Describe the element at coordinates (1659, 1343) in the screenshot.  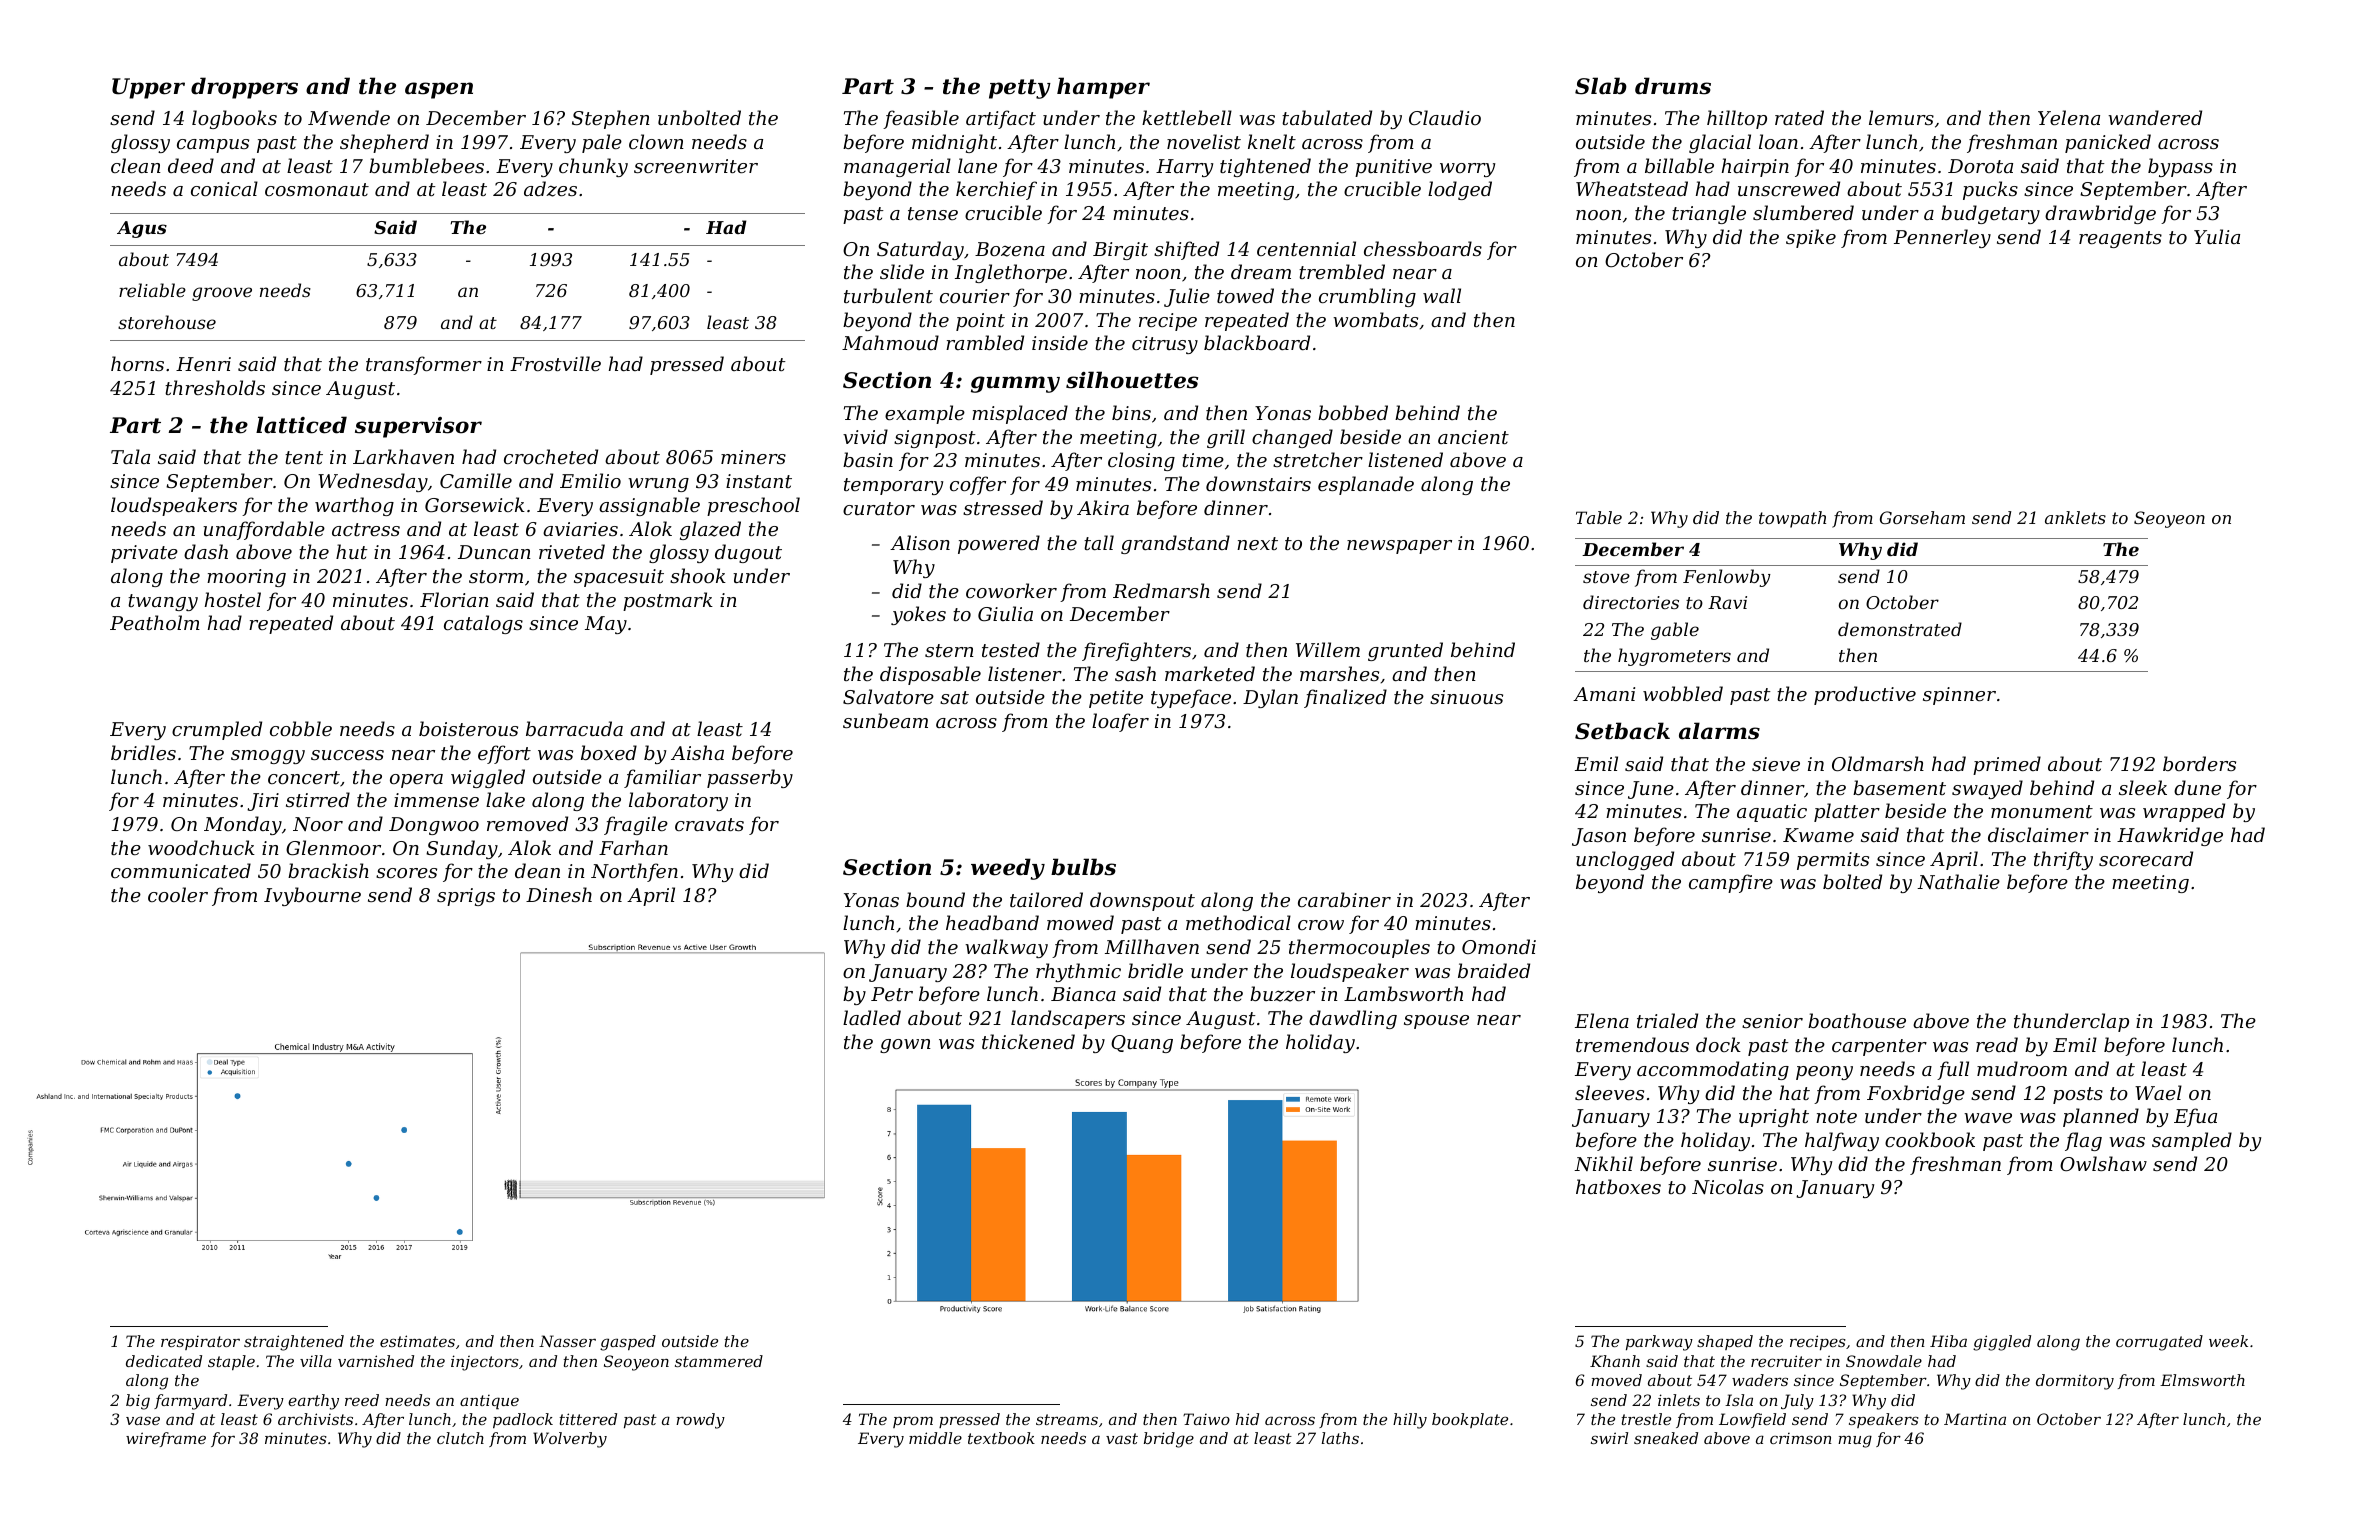
I see `parkway` at that location.
